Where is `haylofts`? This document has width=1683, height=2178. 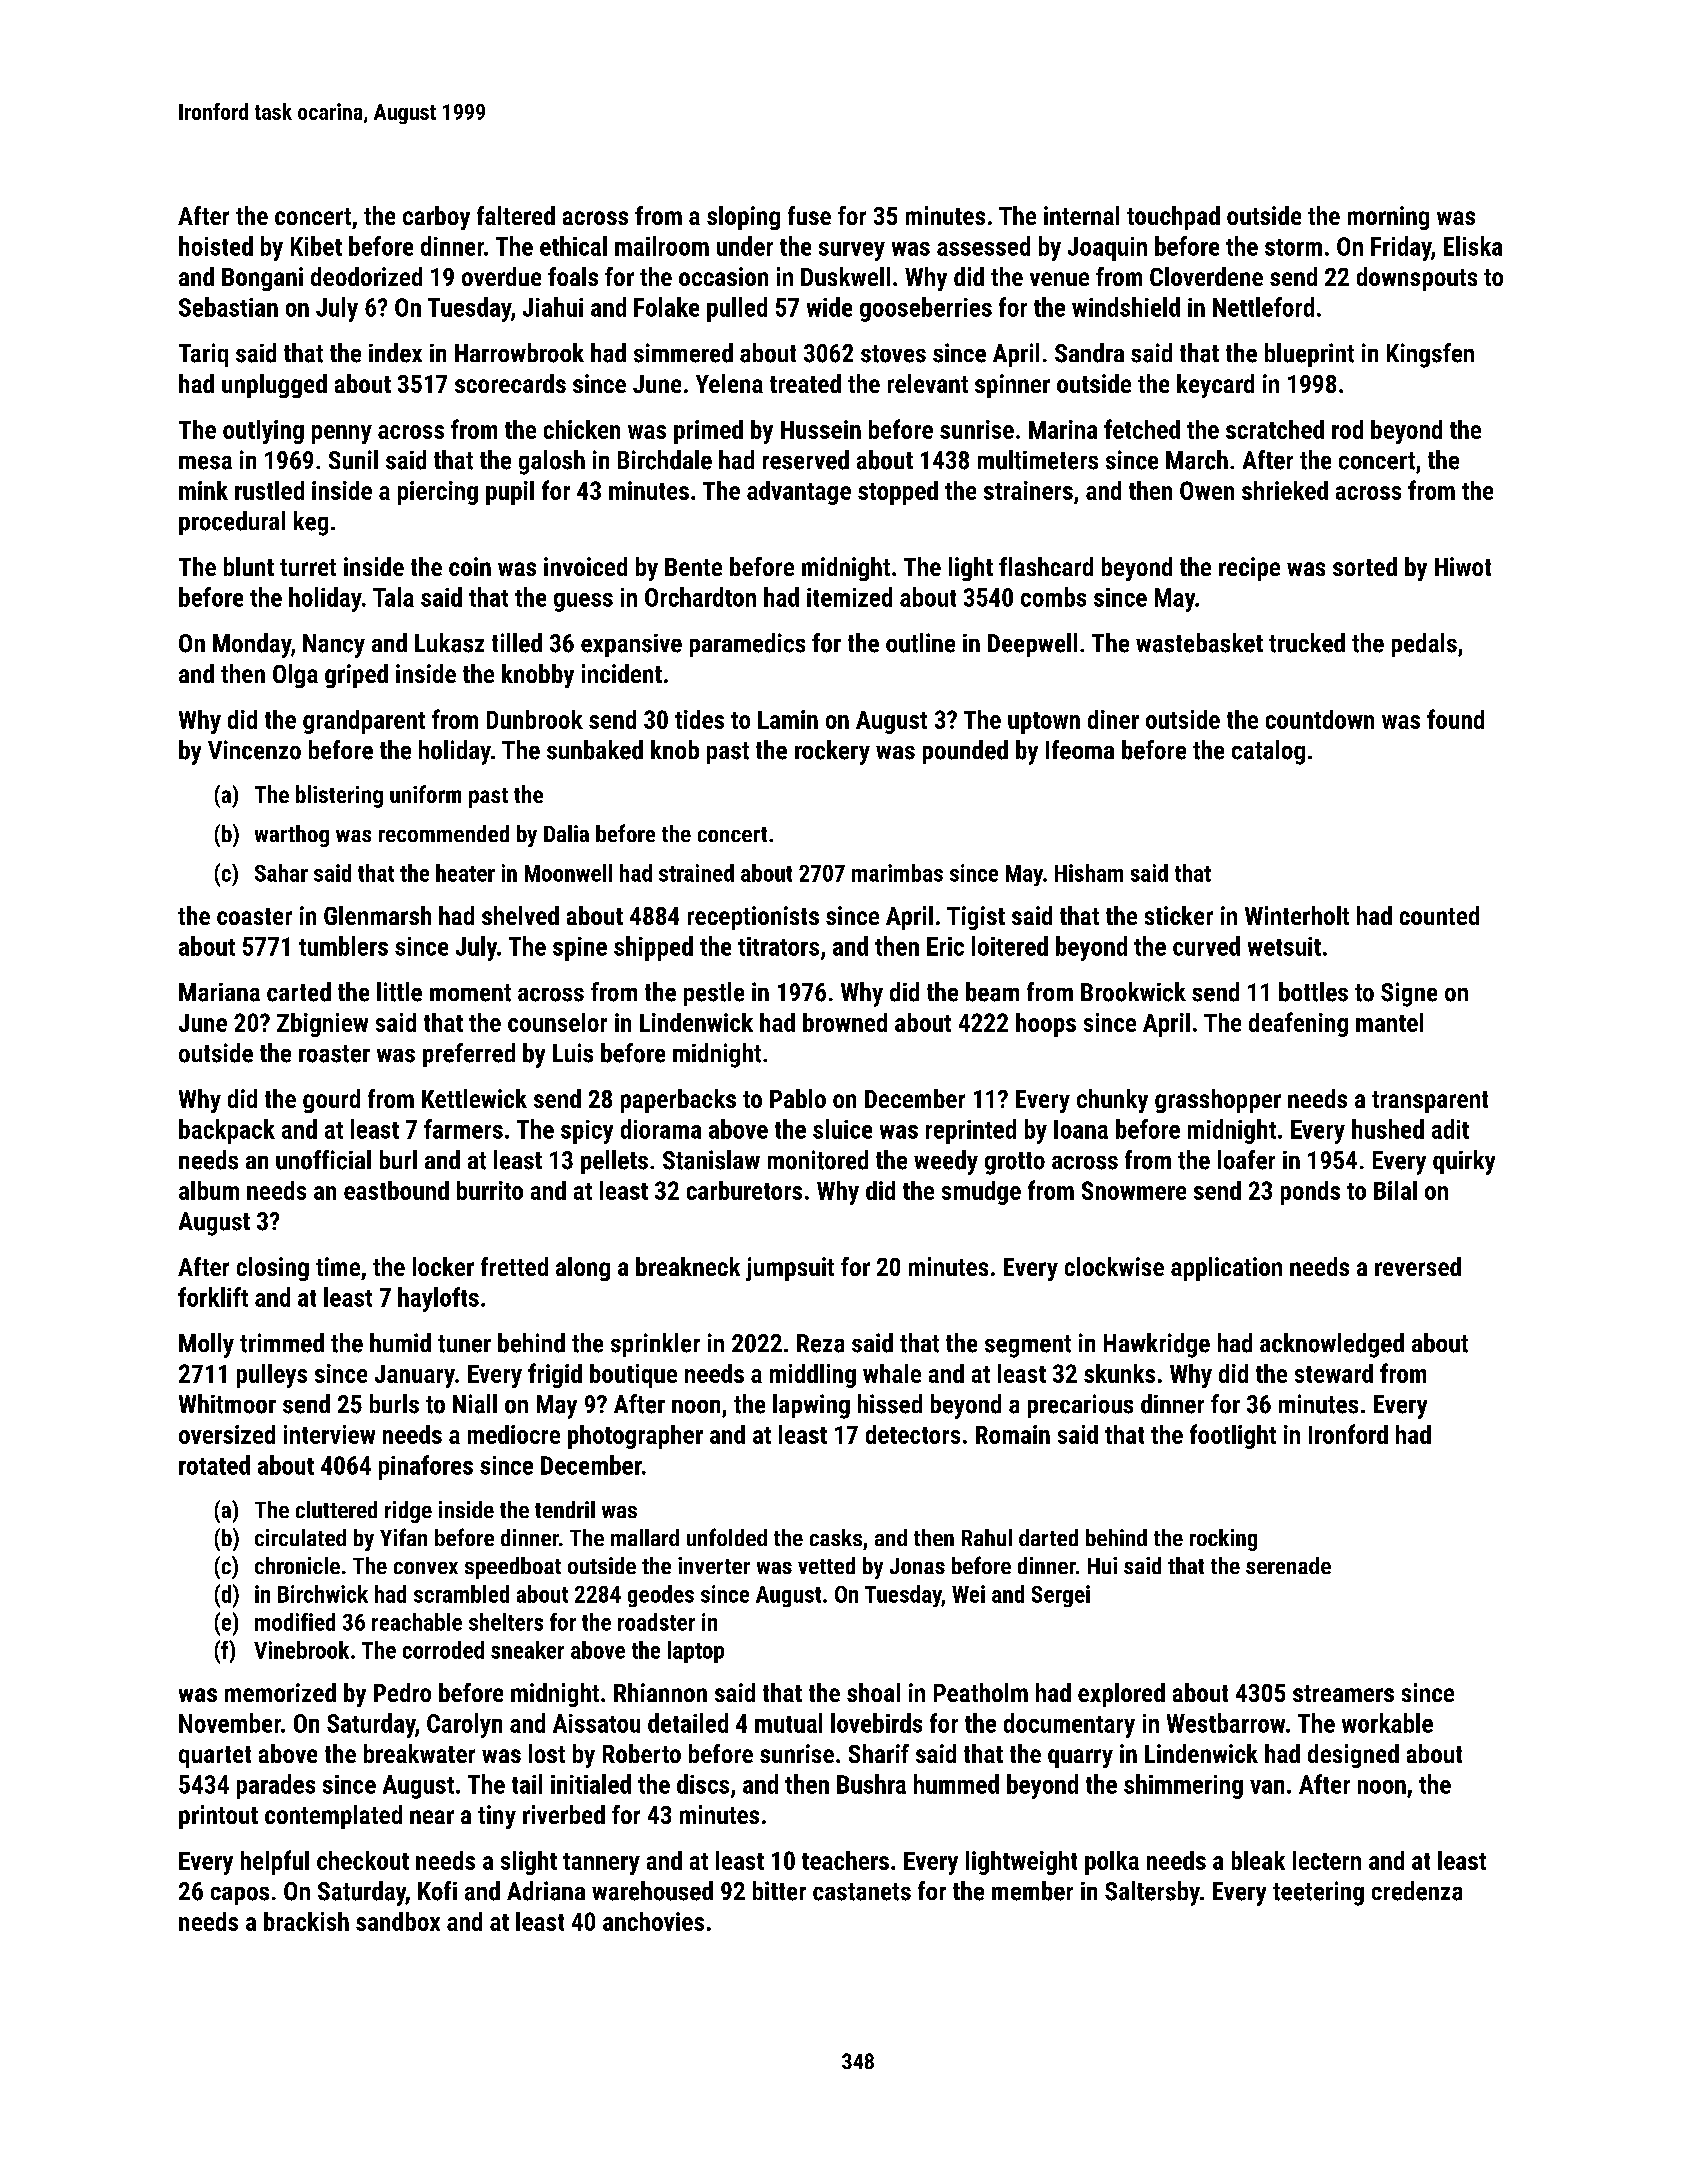 haylofts is located at coordinates (438, 1299).
